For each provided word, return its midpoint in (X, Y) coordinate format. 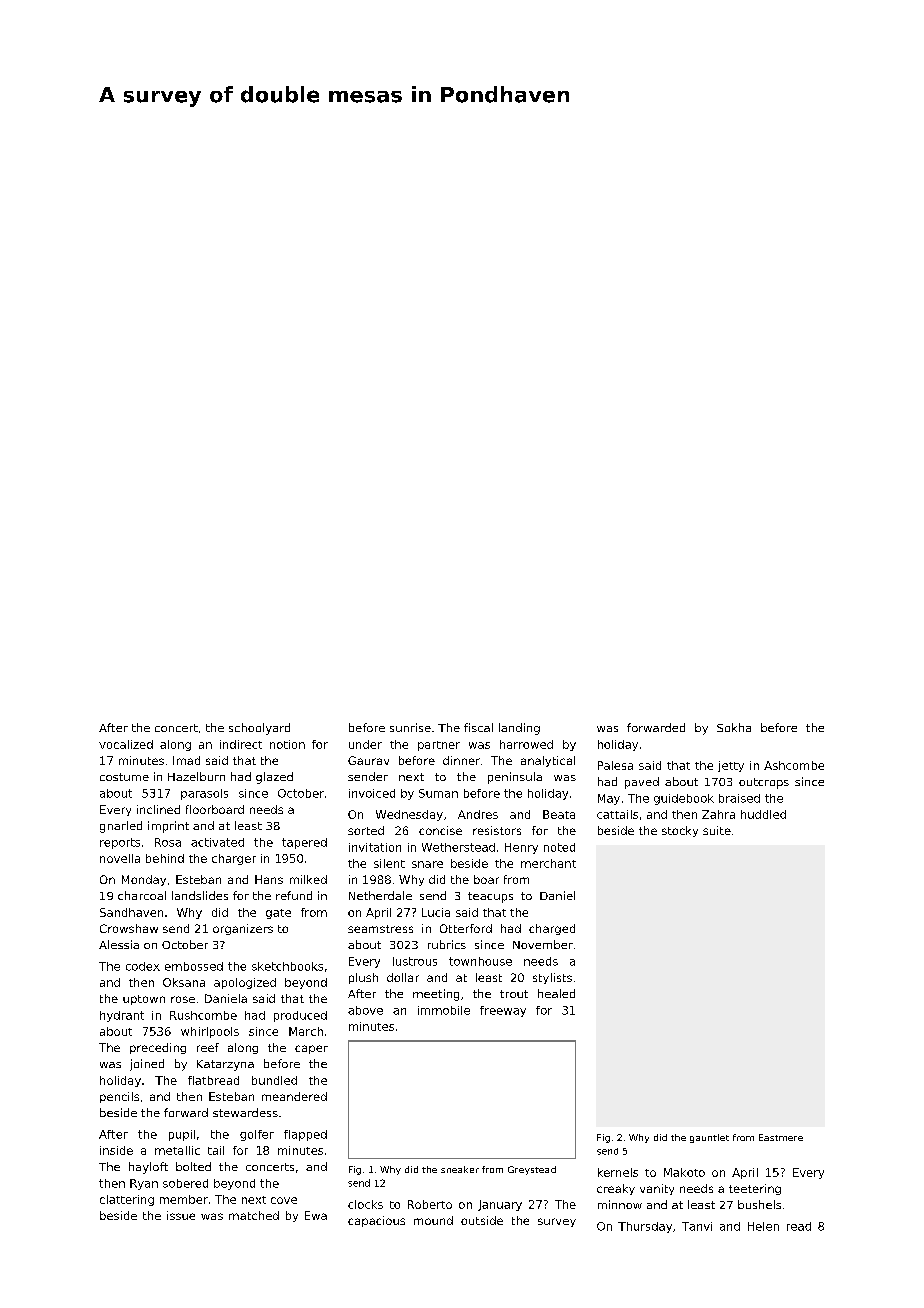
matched (254, 1215)
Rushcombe (203, 1015)
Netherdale (380, 895)
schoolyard (259, 729)
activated (217, 842)
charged (552, 929)
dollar (403, 977)
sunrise (410, 727)
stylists (552, 978)
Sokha (734, 727)
